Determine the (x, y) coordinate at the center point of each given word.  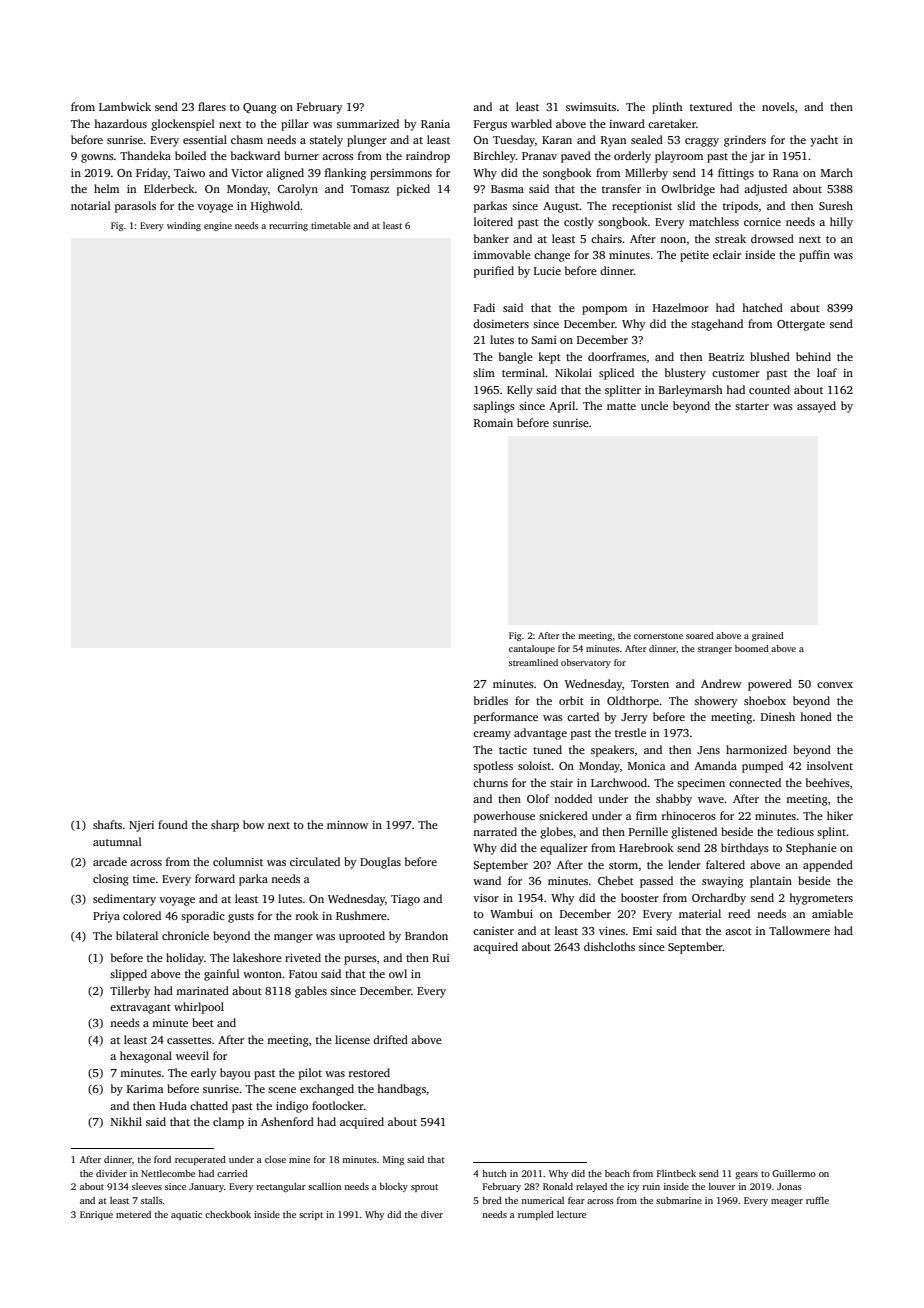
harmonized (756, 749)
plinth (667, 108)
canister (493, 931)
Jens (708, 750)
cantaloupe (532, 649)
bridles (491, 700)
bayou (235, 1074)
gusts (241, 918)
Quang (260, 108)
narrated (495, 831)
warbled (531, 123)
